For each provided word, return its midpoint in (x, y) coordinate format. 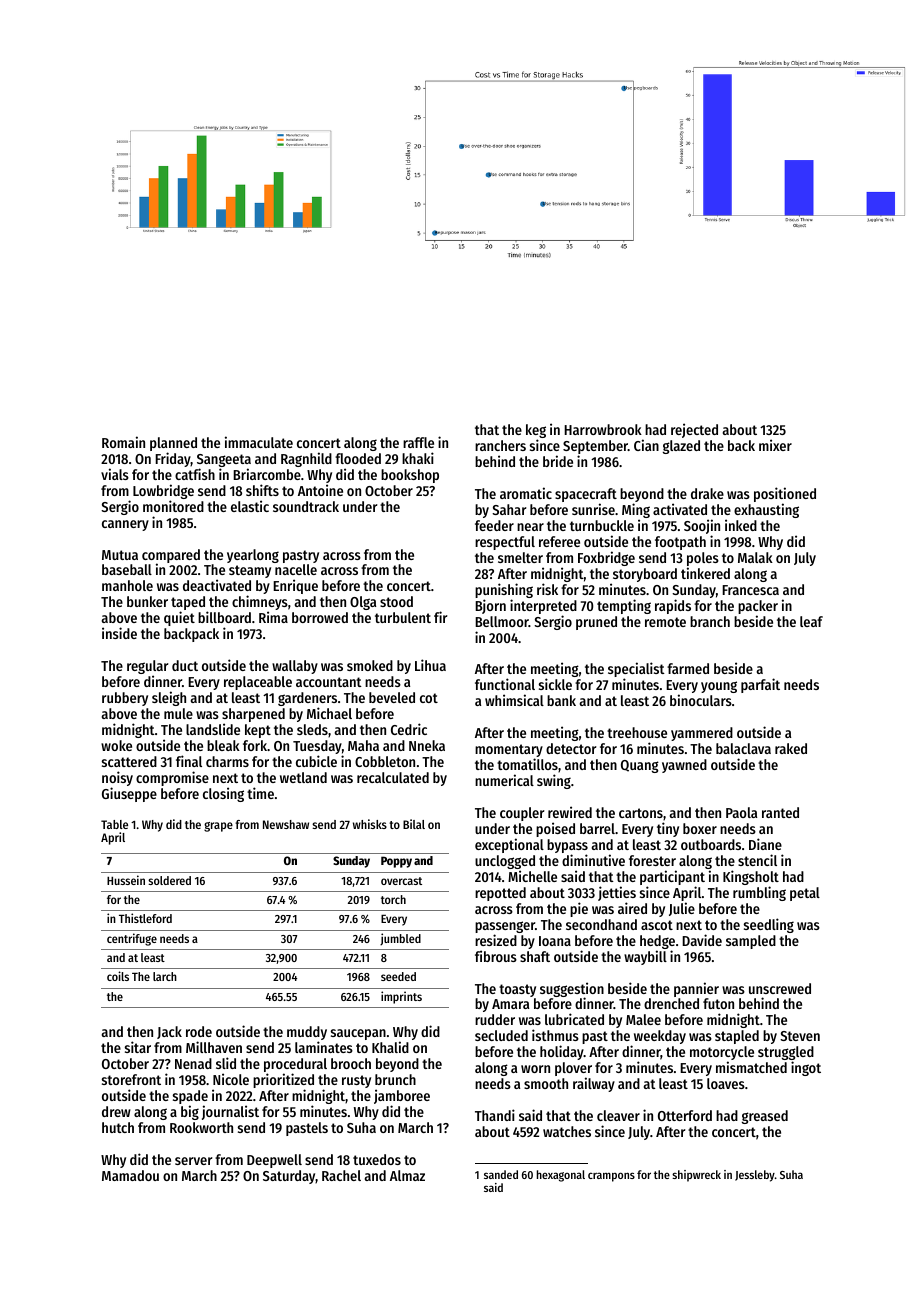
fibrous (496, 956)
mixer (775, 445)
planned (173, 444)
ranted (780, 812)
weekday (660, 1037)
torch (393, 899)
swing (554, 781)
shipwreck (696, 1176)
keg (536, 432)
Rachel (341, 1175)
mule (178, 713)
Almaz (407, 1175)
